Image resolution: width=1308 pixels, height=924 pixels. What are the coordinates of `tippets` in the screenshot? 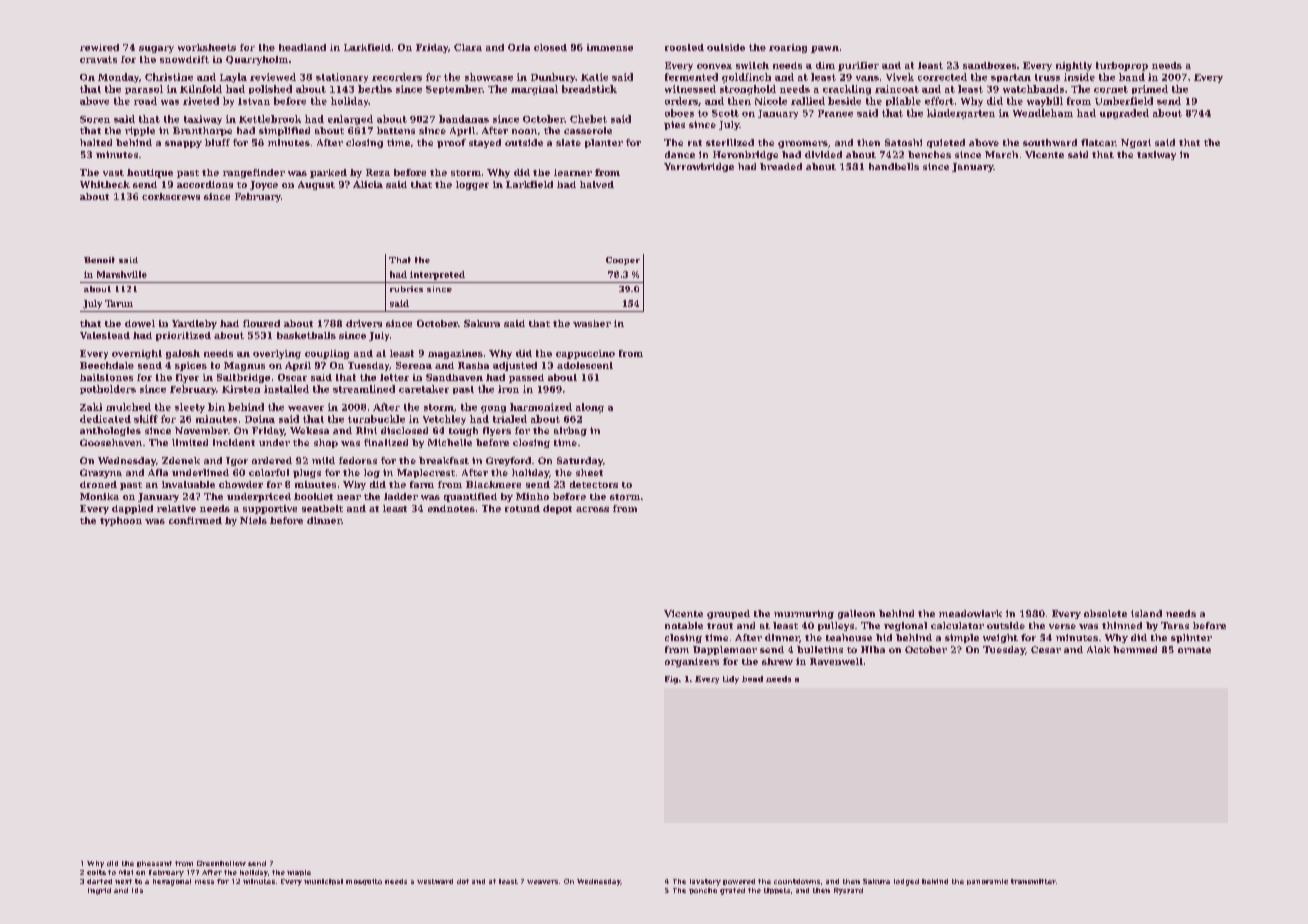 It's located at (777, 891).
